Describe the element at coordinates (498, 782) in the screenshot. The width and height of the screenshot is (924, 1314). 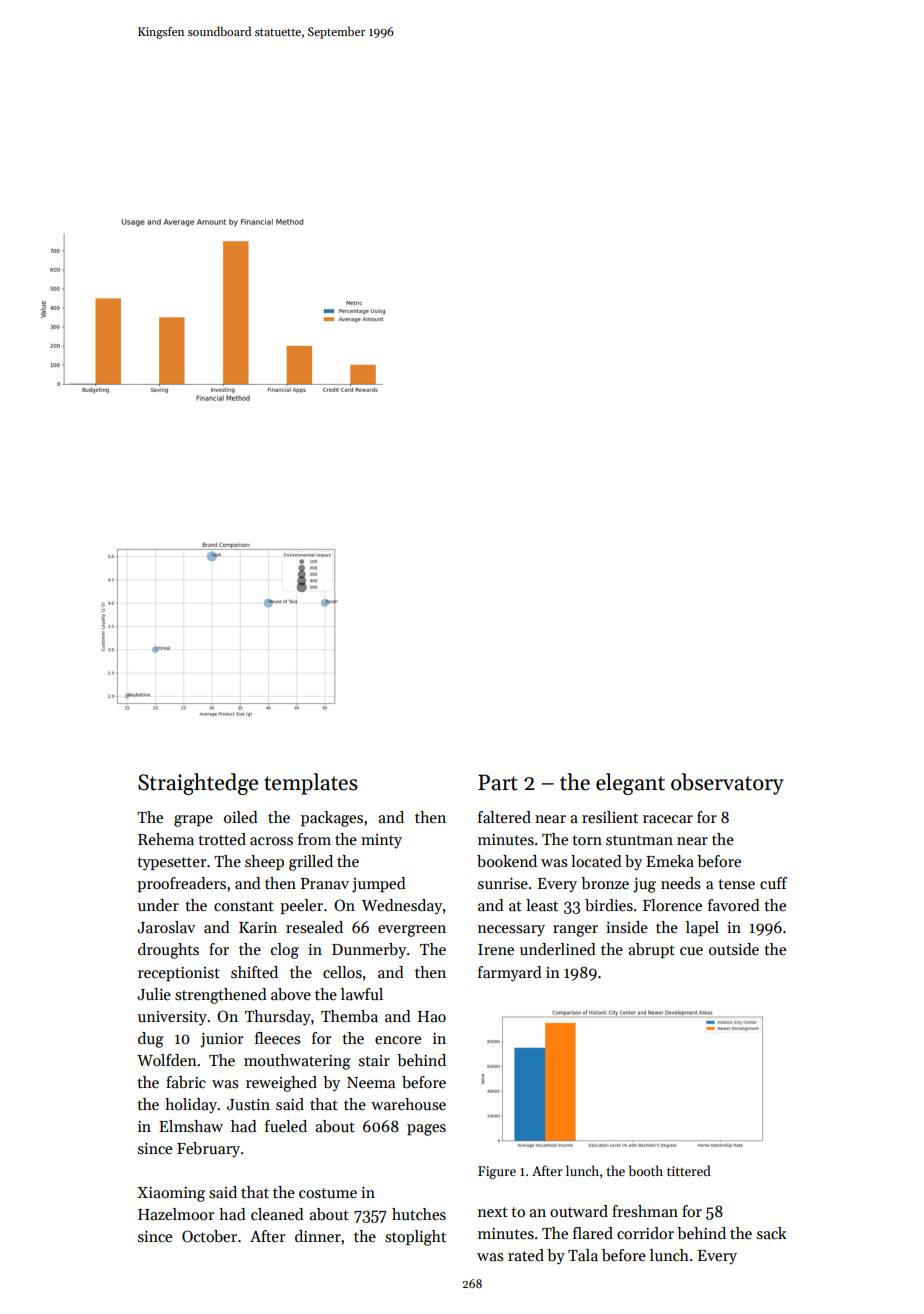
I see `Part` at that location.
